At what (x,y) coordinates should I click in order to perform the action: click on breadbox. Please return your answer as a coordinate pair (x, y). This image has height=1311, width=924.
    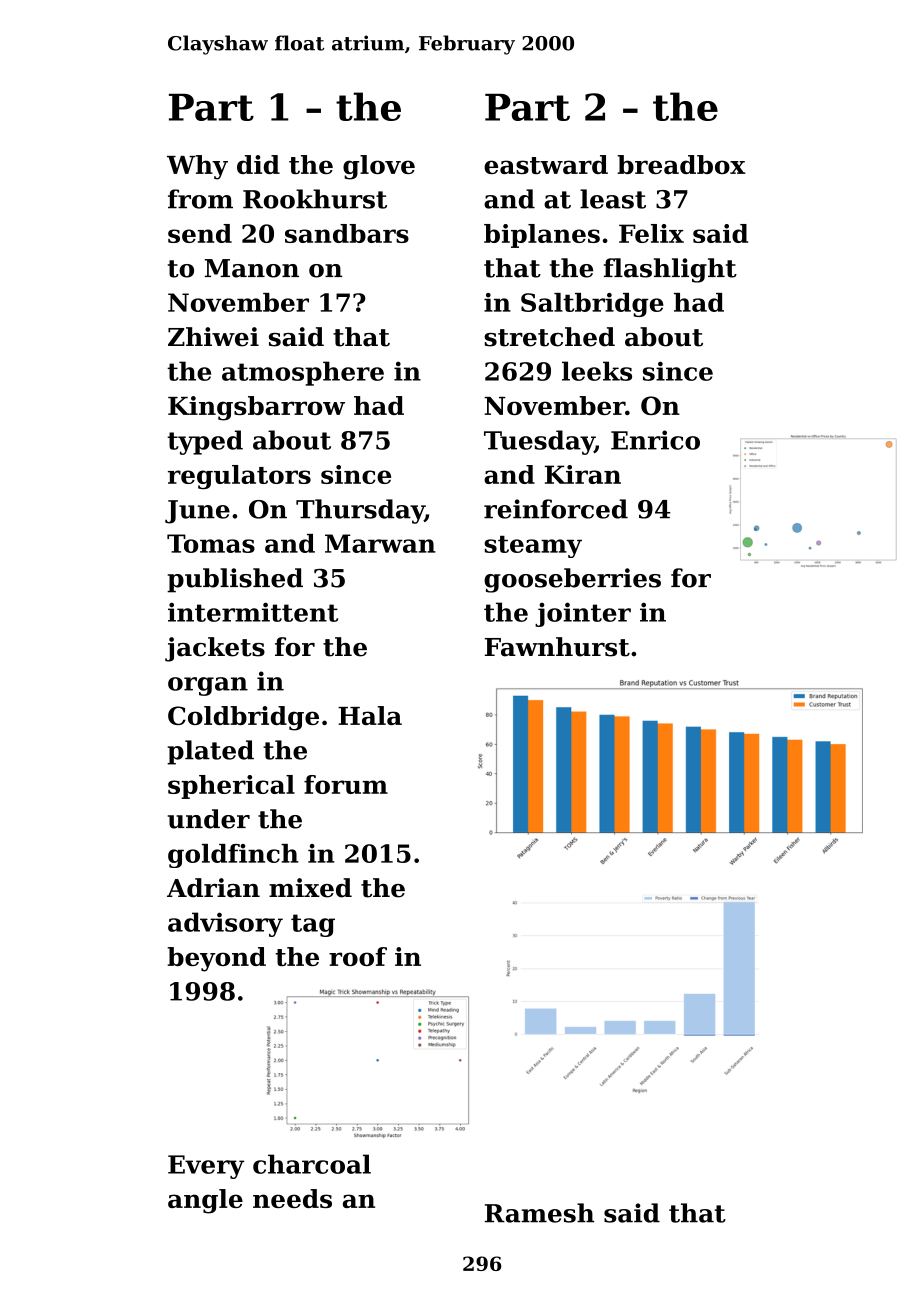
    Looking at the image, I should click on (681, 164).
